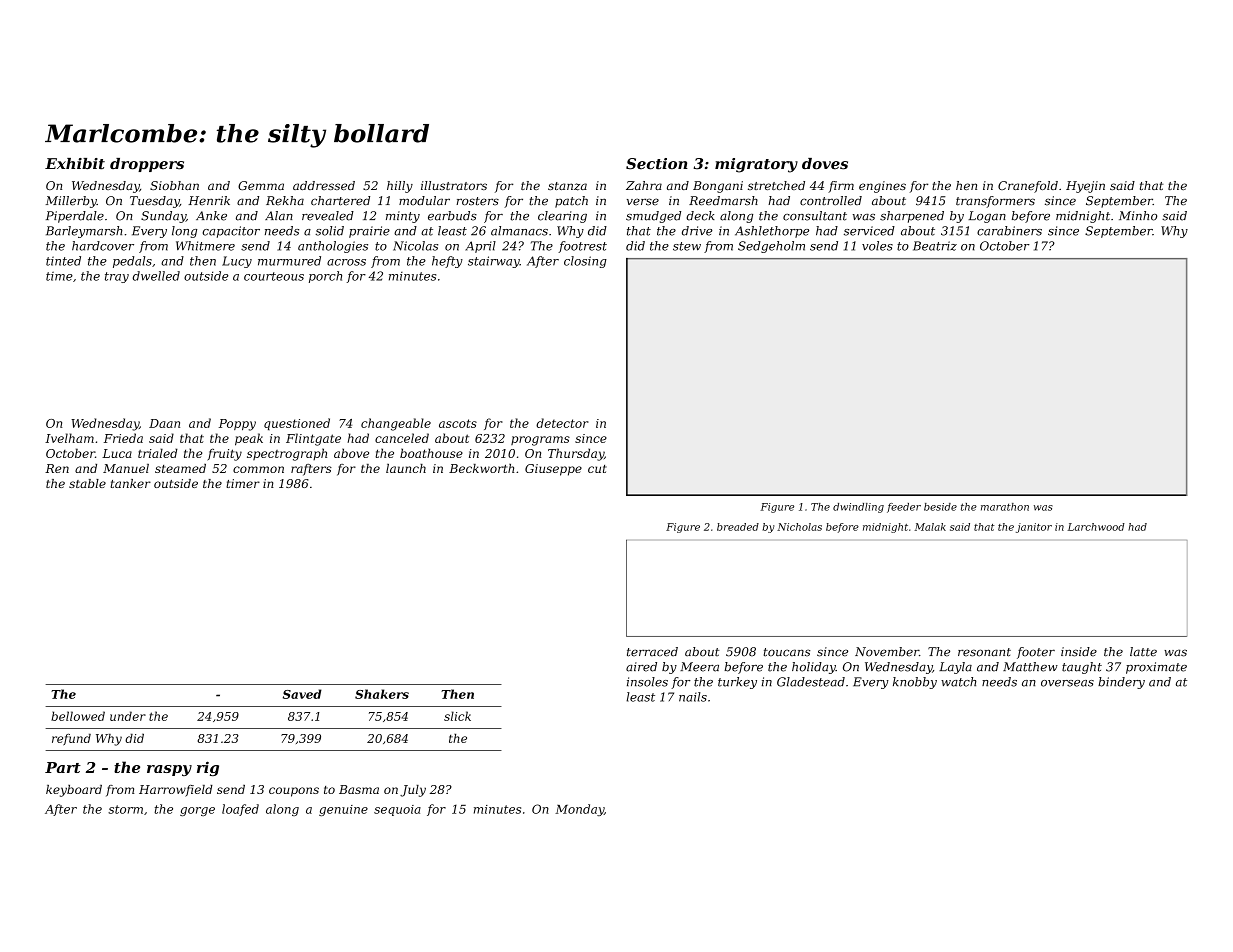 This screenshot has height=952, width=1233. I want to click on Larchwood, so click(1096, 527).
